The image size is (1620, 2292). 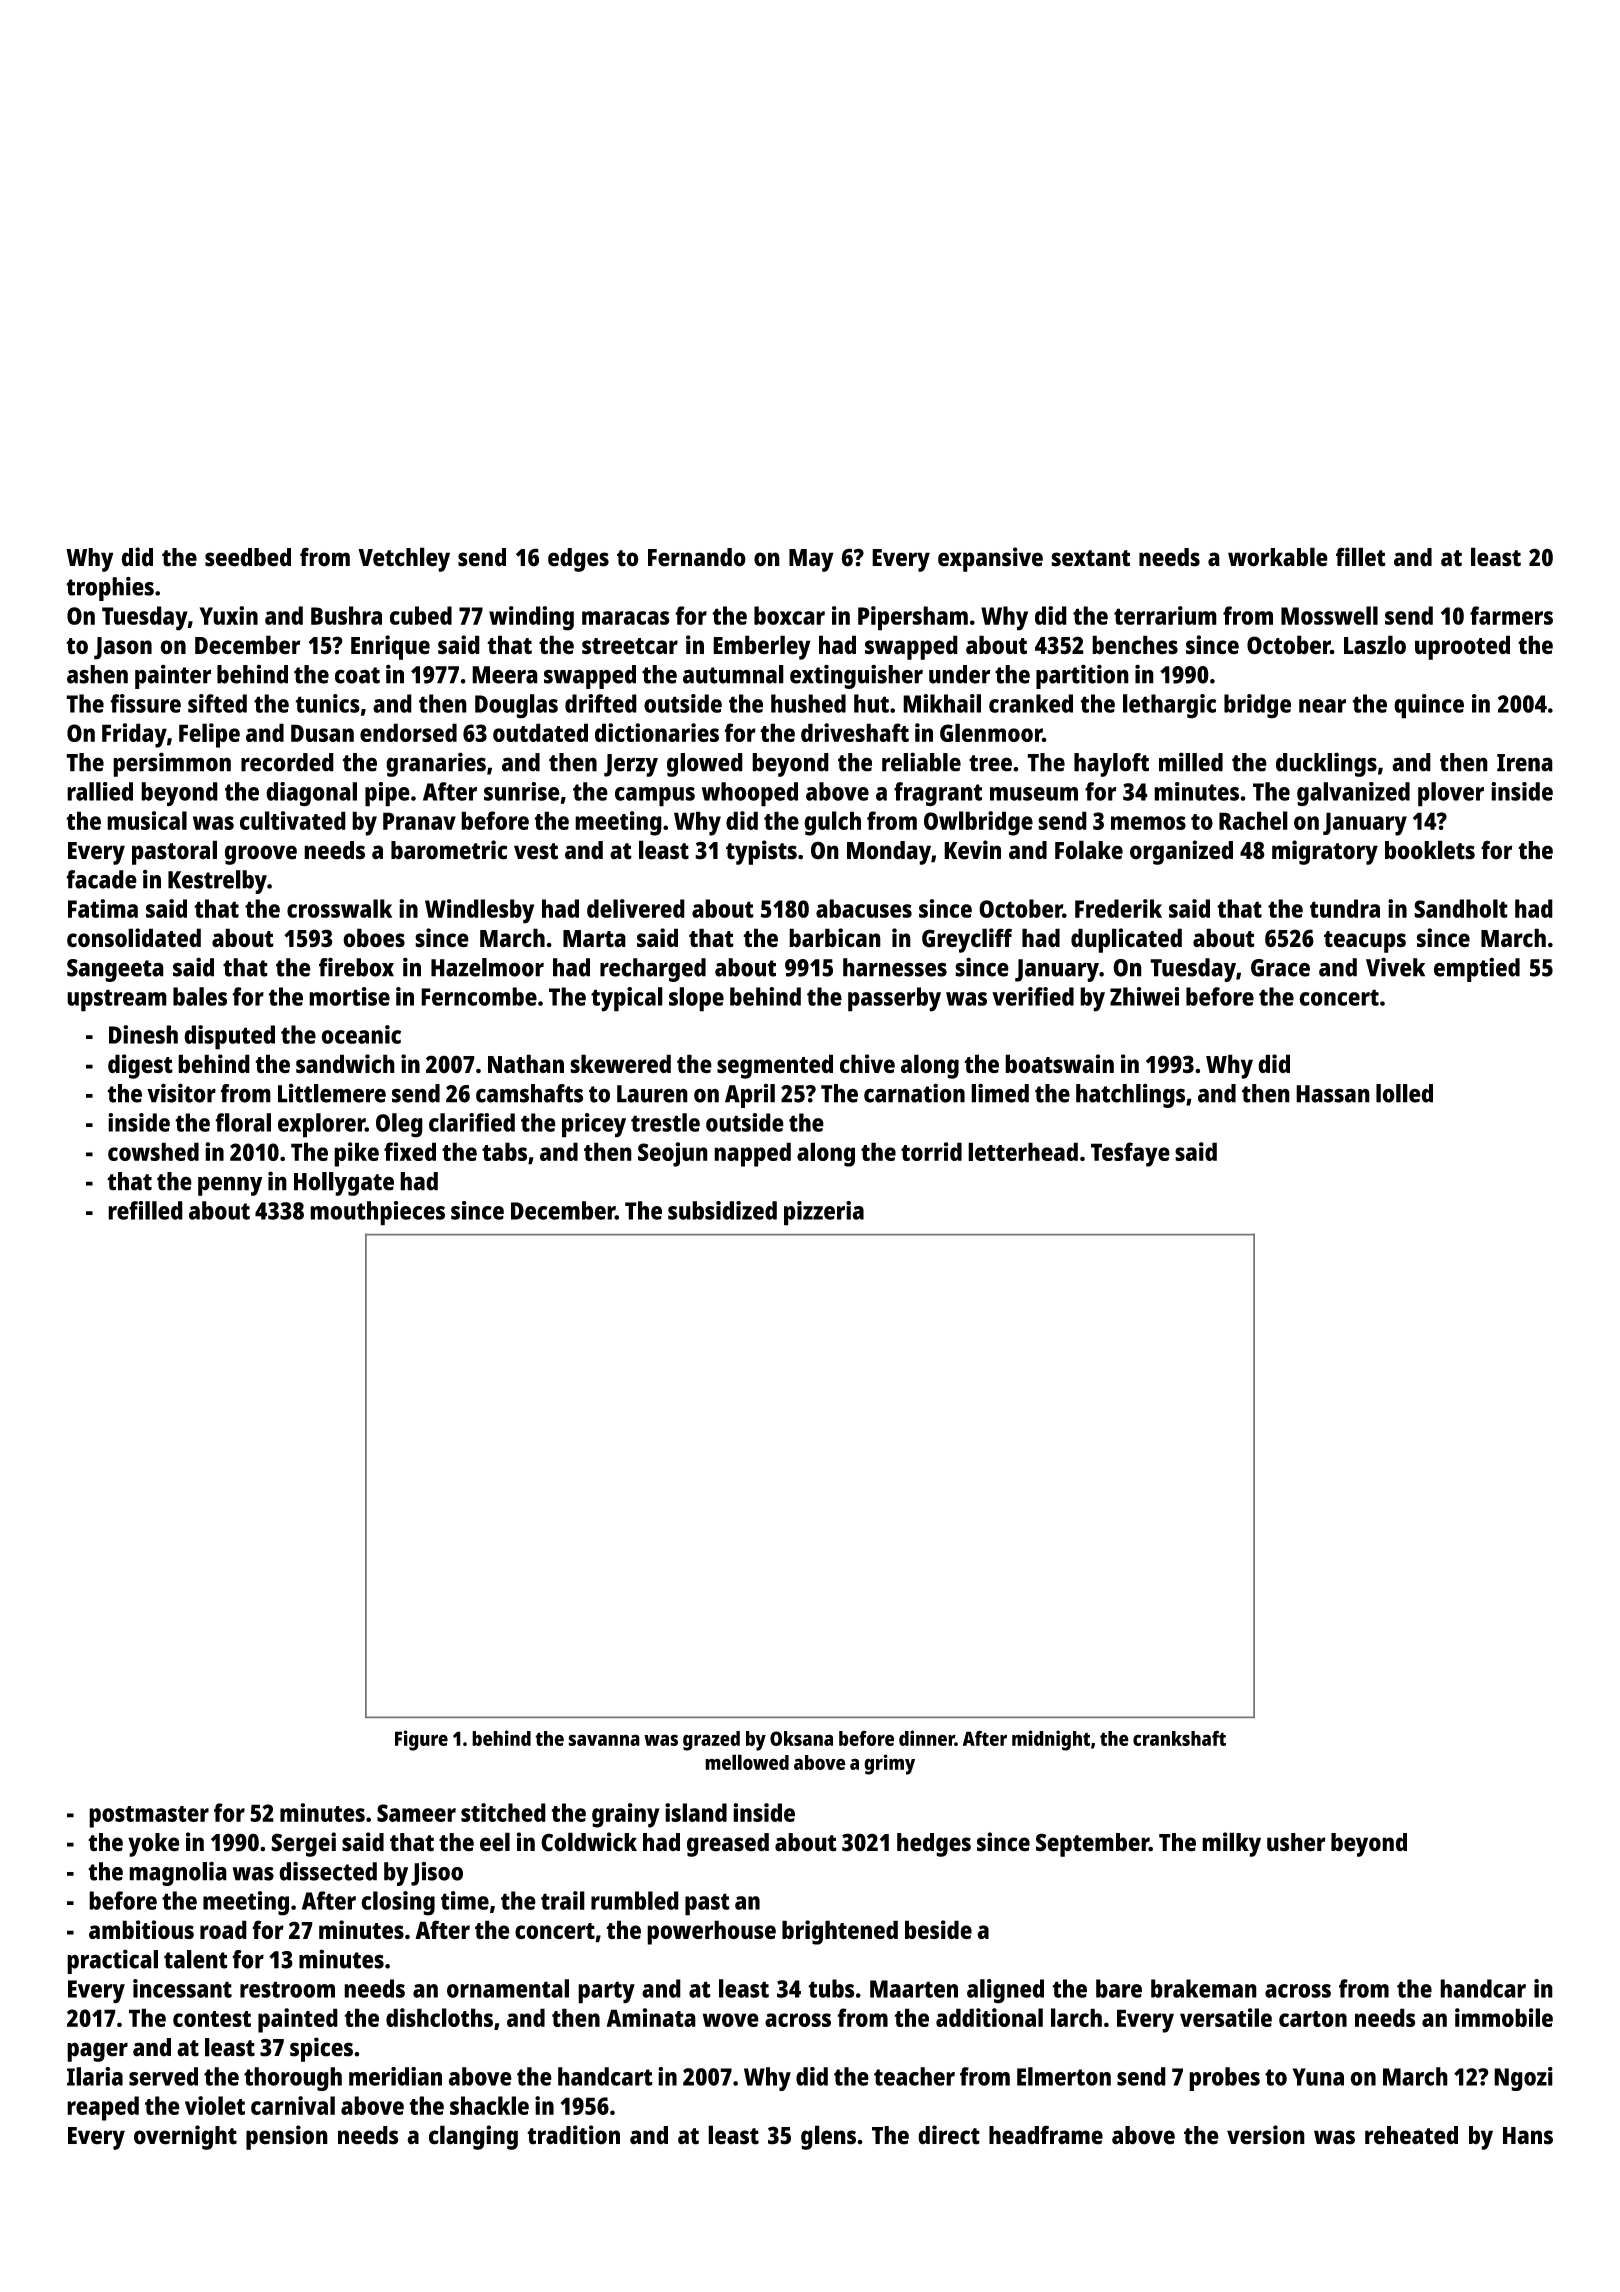 What do you see at coordinates (1333, 1094) in the document?
I see `Hassan` at bounding box center [1333, 1094].
